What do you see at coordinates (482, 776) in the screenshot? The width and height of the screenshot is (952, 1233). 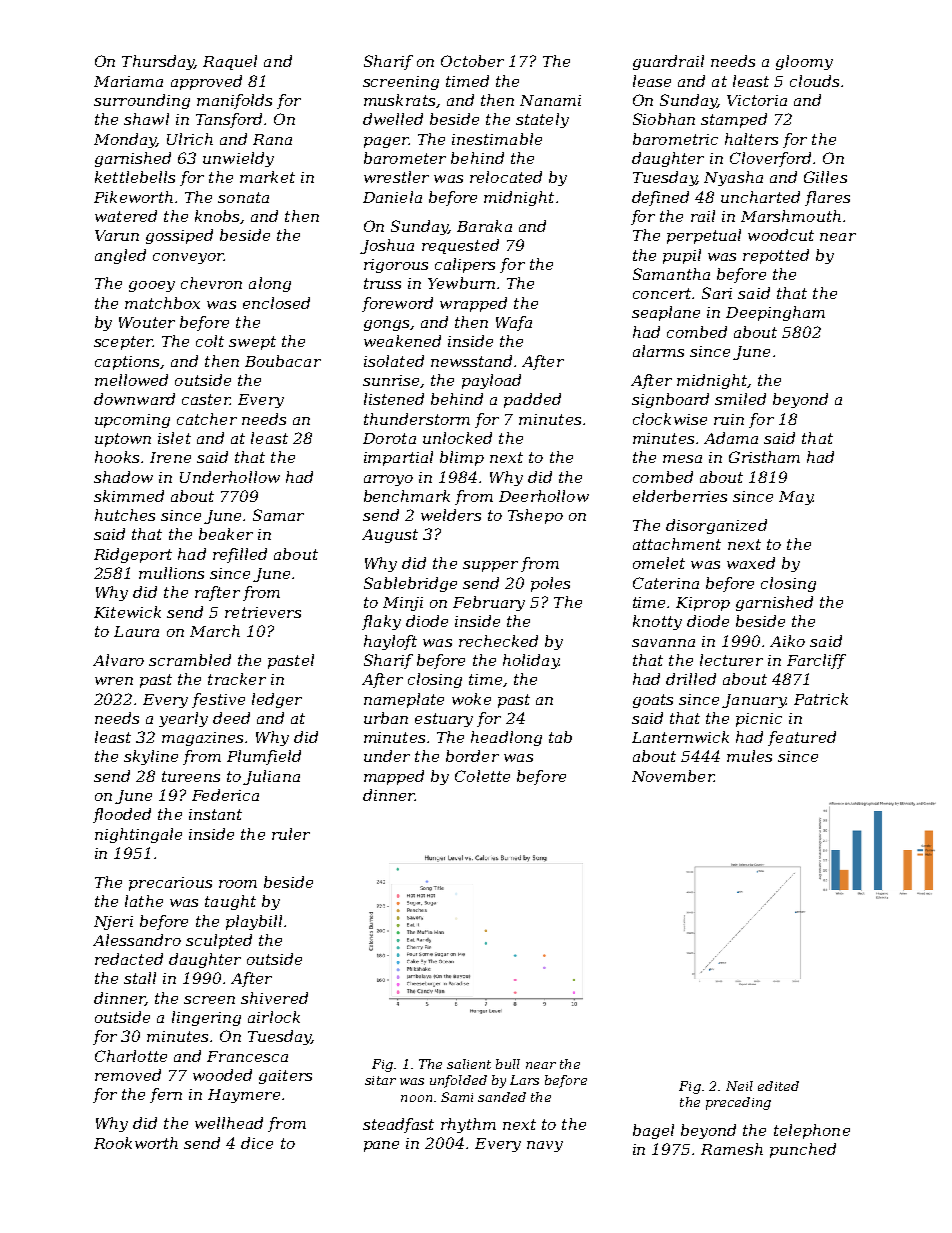 I see `Colette` at bounding box center [482, 776].
